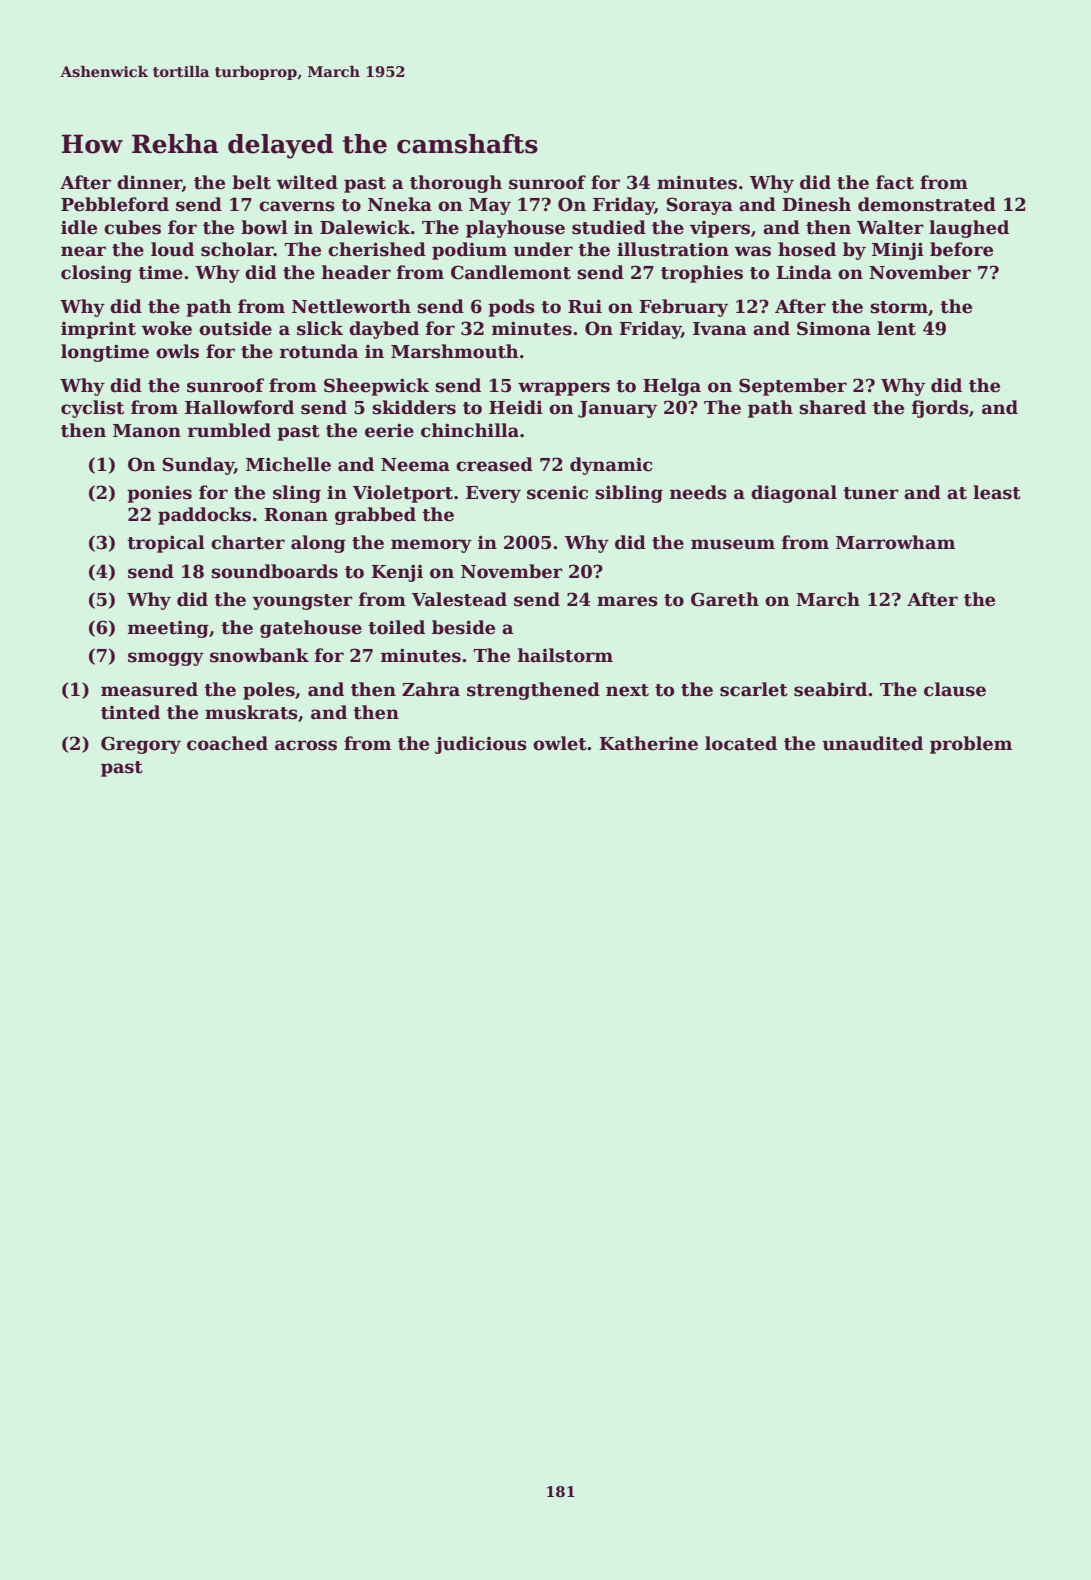 The width and height of the screenshot is (1091, 1580). I want to click on Marrowham, so click(895, 542).
